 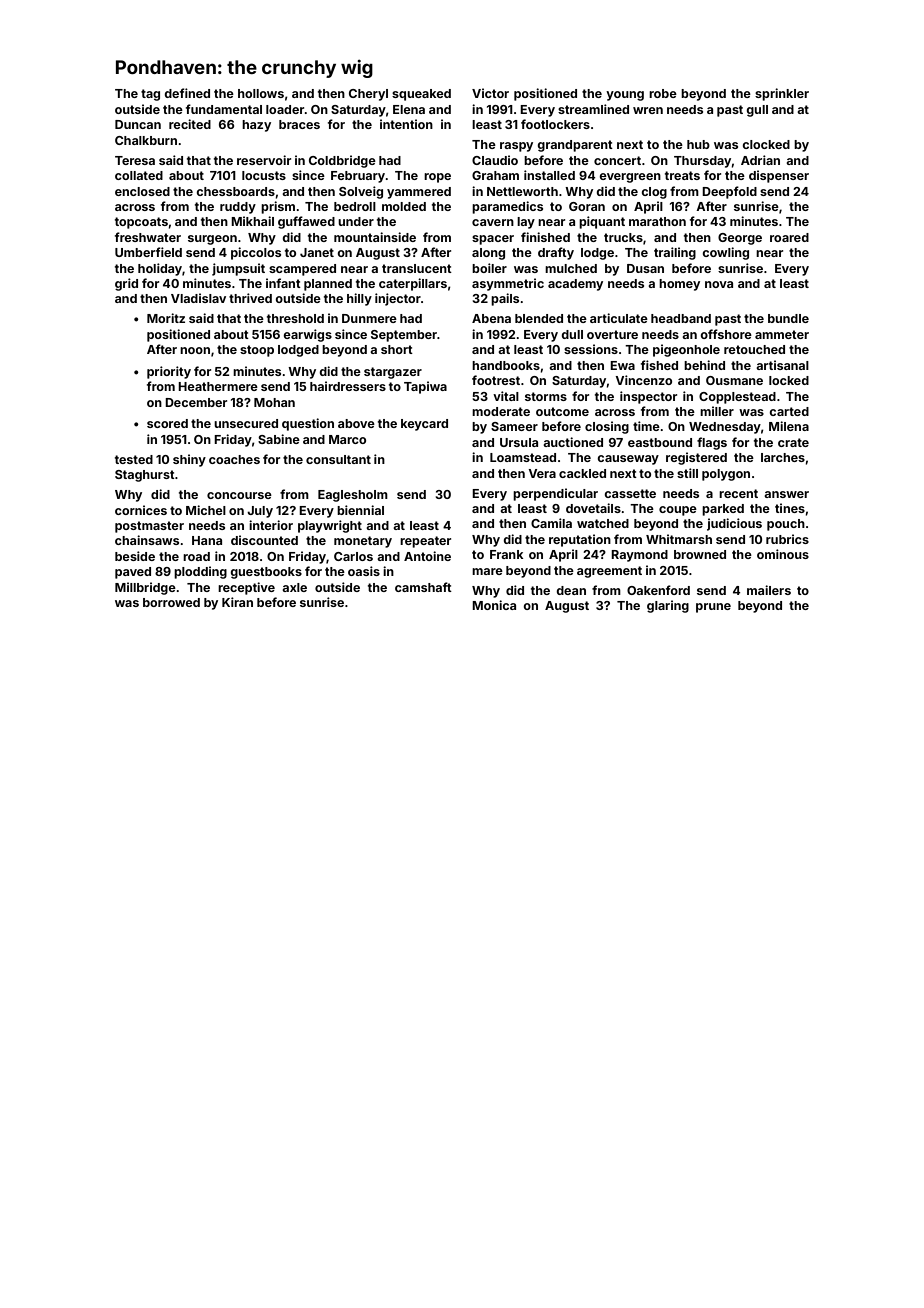 I want to click on coaches, so click(x=234, y=459).
